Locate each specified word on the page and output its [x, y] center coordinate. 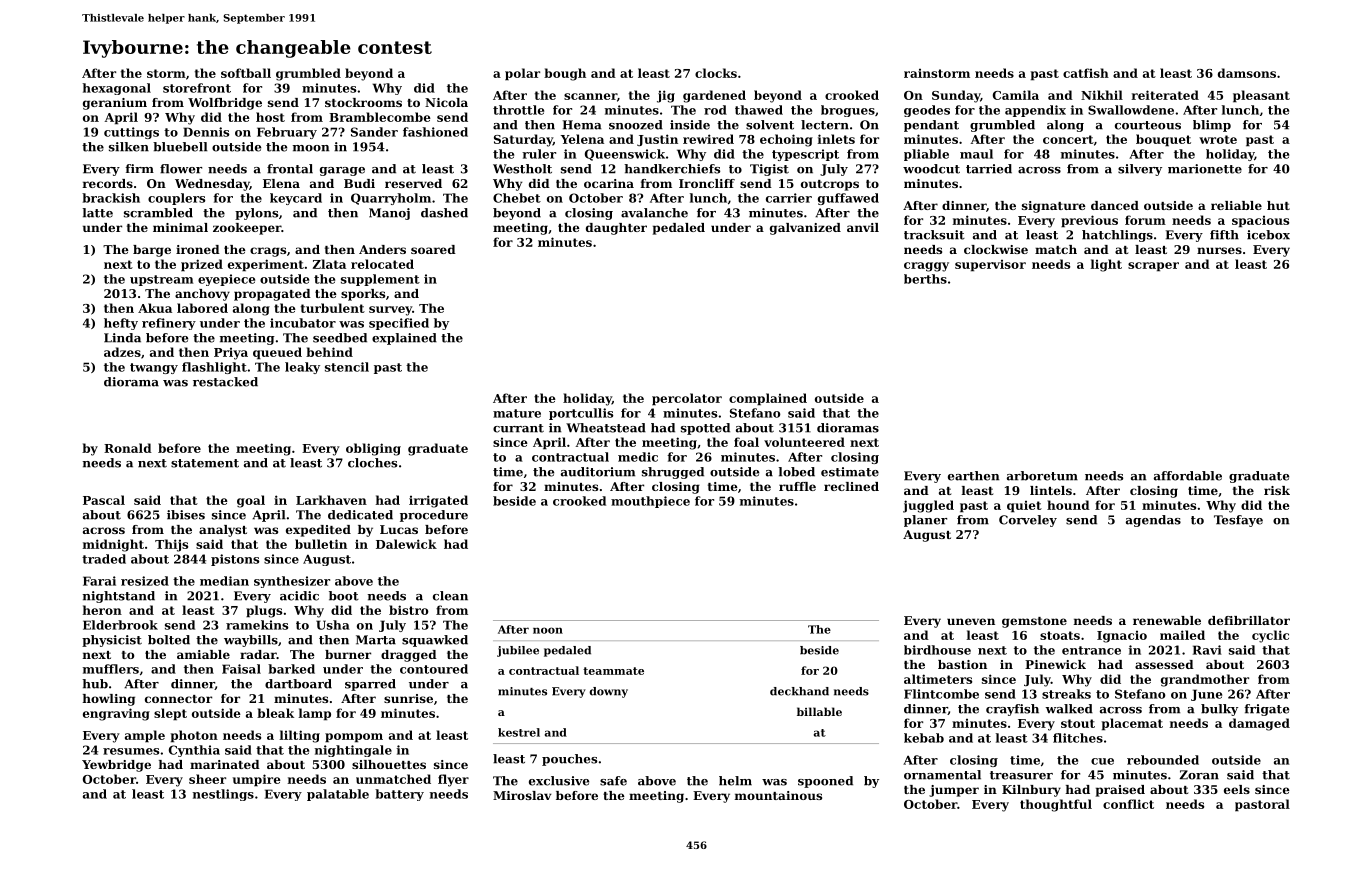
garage [342, 171]
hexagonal [117, 89]
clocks [716, 73]
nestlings [223, 795]
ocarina [609, 183]
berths [925, 279]
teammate [613, 671]
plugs [264, 611]
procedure [434, 516]
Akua [155, 308]
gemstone [1034, 622]
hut [1278, 205]
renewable [1167, 620]
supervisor [990, 266]
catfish [1086, 73]
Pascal [104, 500]
